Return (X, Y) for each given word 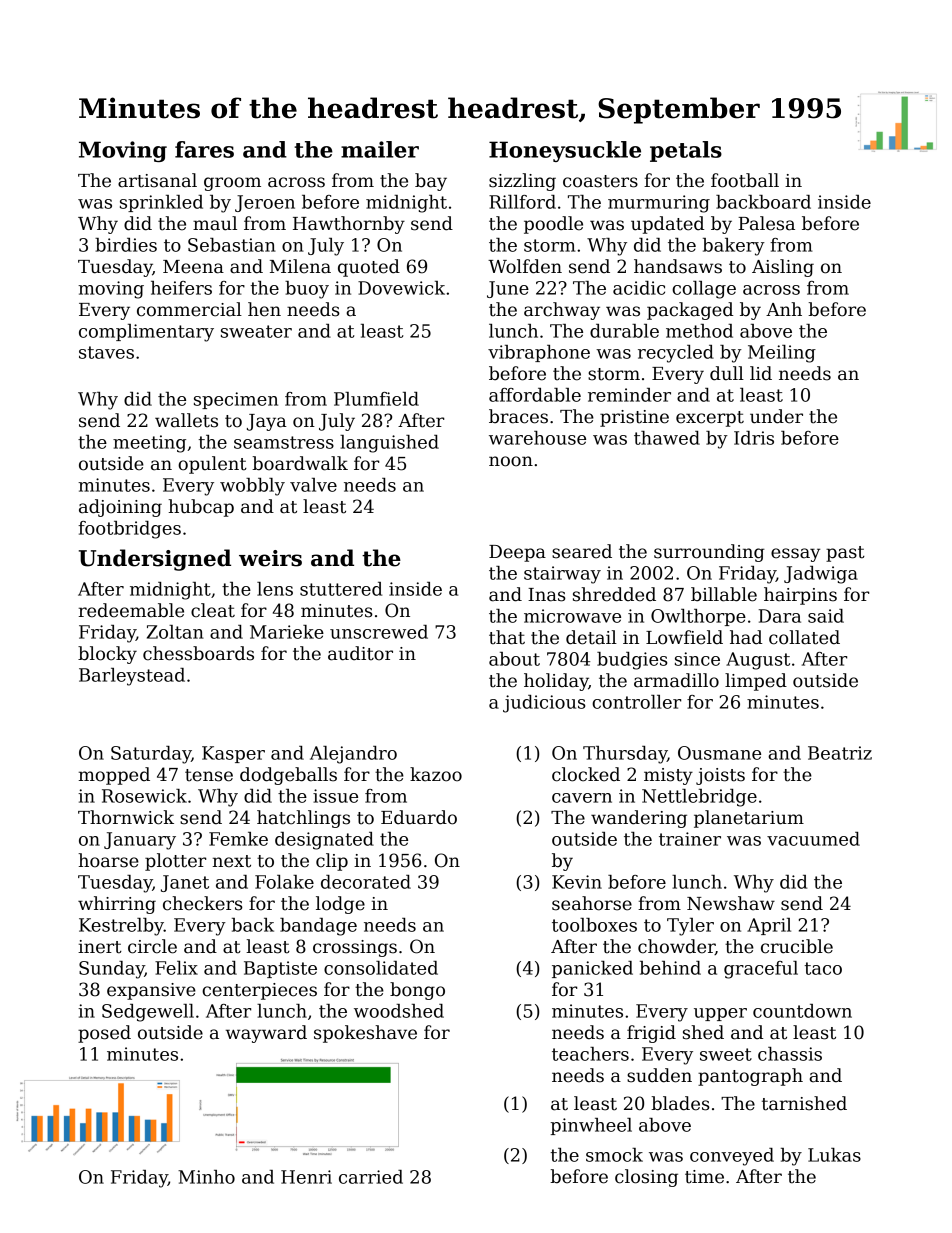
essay (795, 555)
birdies (126, 245)
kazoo (436, 774)
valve (313, 485)
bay (431, 182)
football (745, 180)
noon (511, 461)
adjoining (120, 508)
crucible (797, 946)
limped (756, 682)
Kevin (577, 882)
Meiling (782, 354)
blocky (107, 655)
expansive (151, 991)
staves (106, 352)
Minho (206, 1177)
